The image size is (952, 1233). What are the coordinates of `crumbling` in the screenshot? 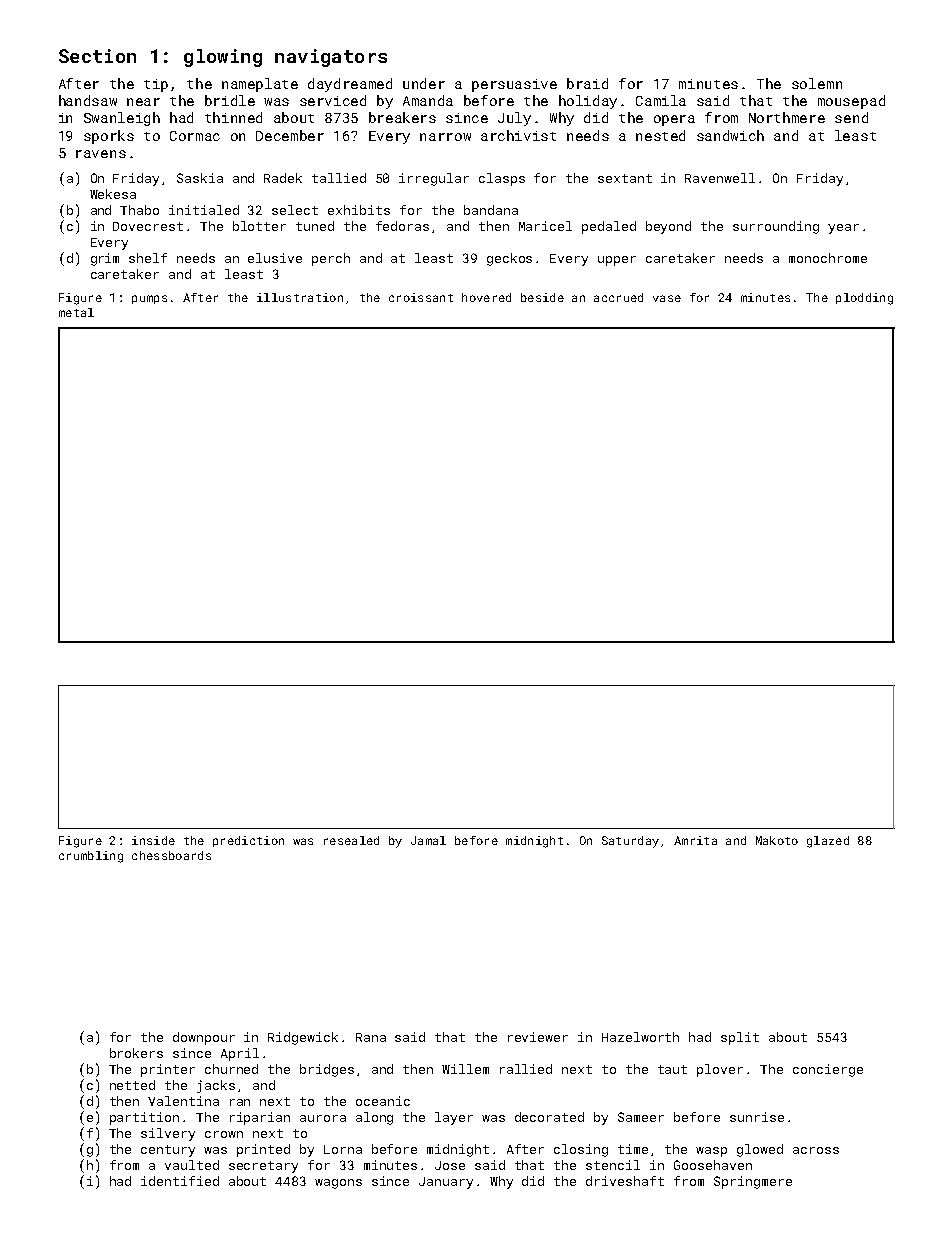 It's located at (91, 857).
